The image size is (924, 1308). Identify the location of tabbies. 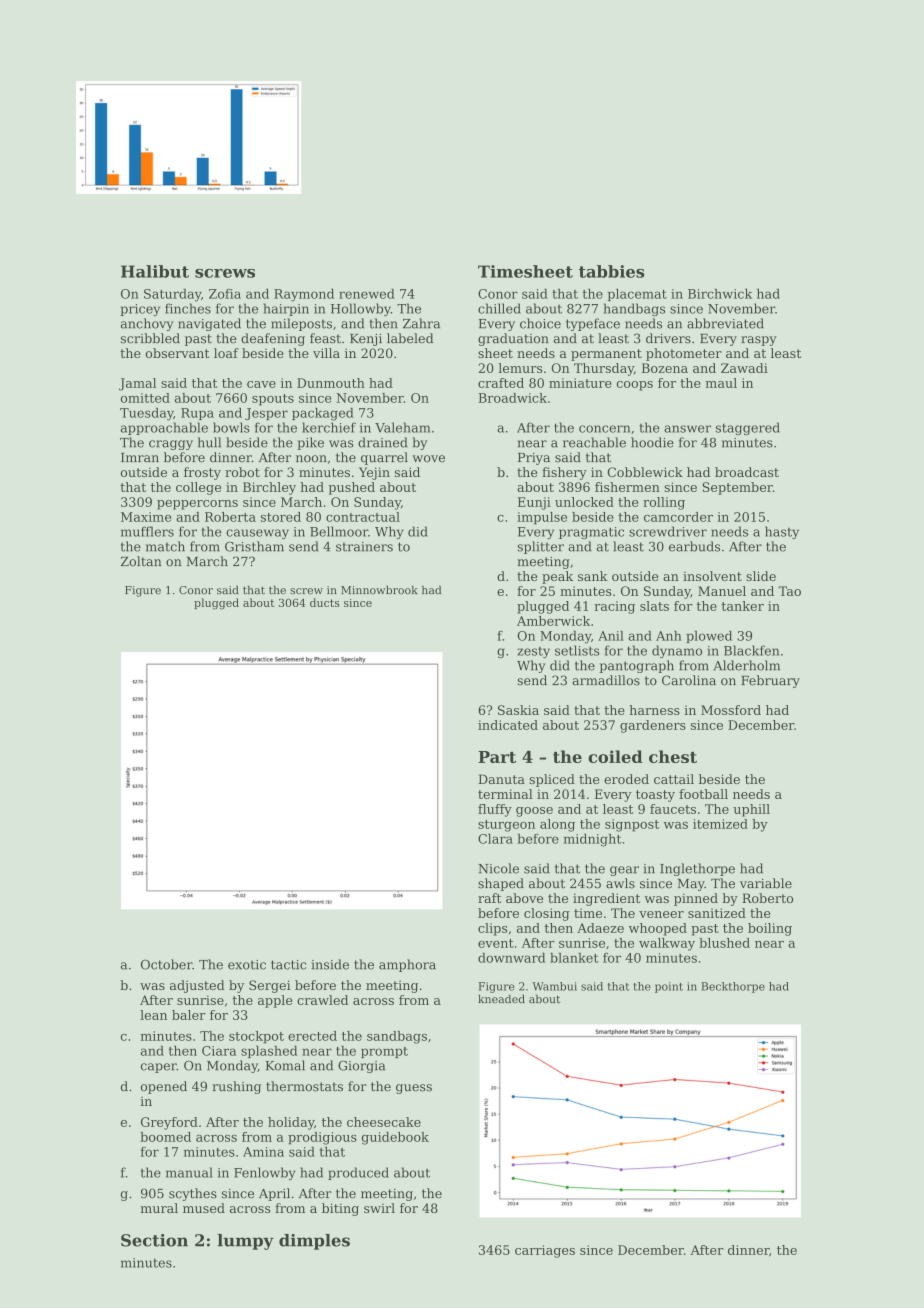
(611, 271).
